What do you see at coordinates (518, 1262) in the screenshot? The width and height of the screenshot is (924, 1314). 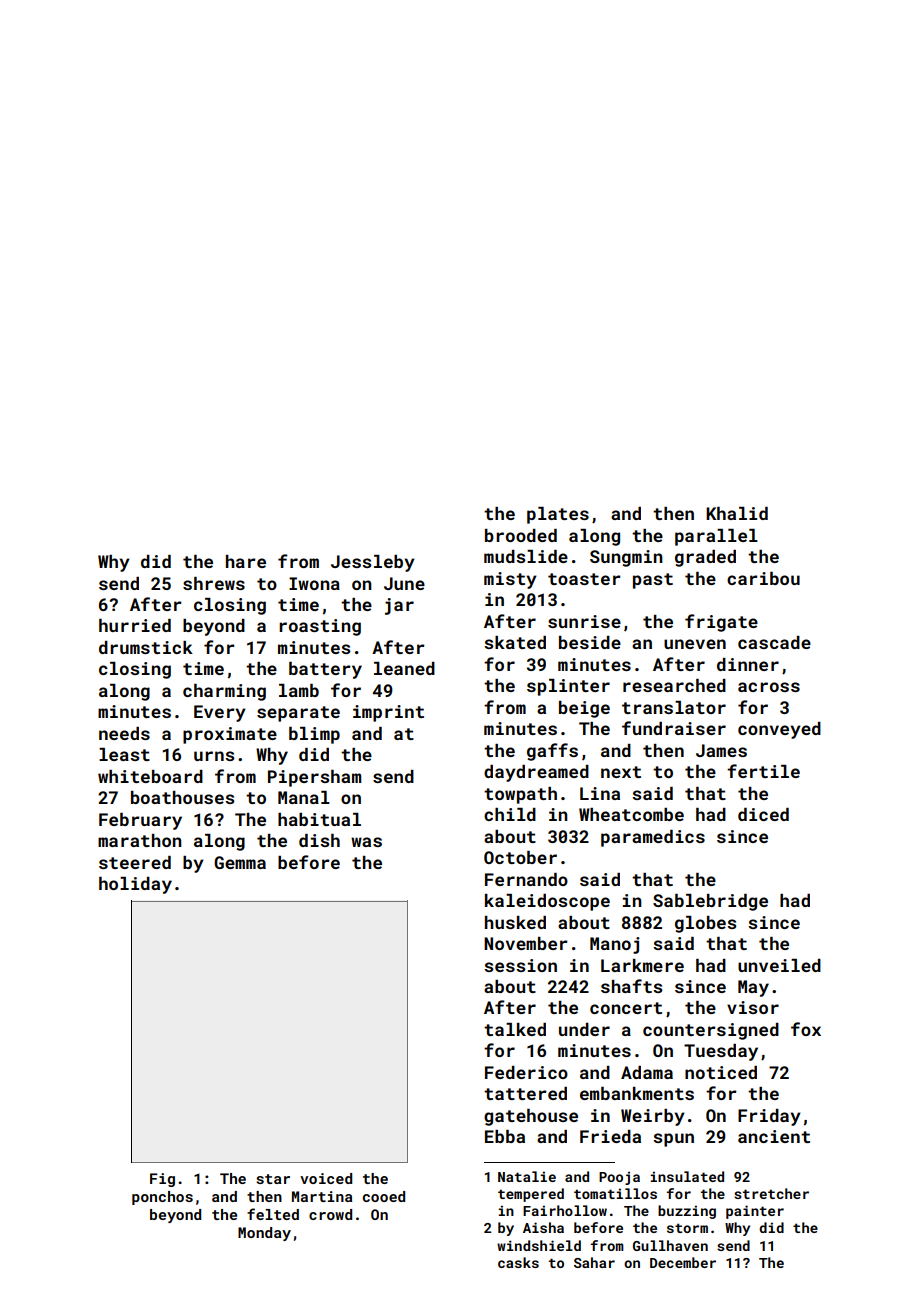 I see `casks` at bounding box center [518, 1262].
